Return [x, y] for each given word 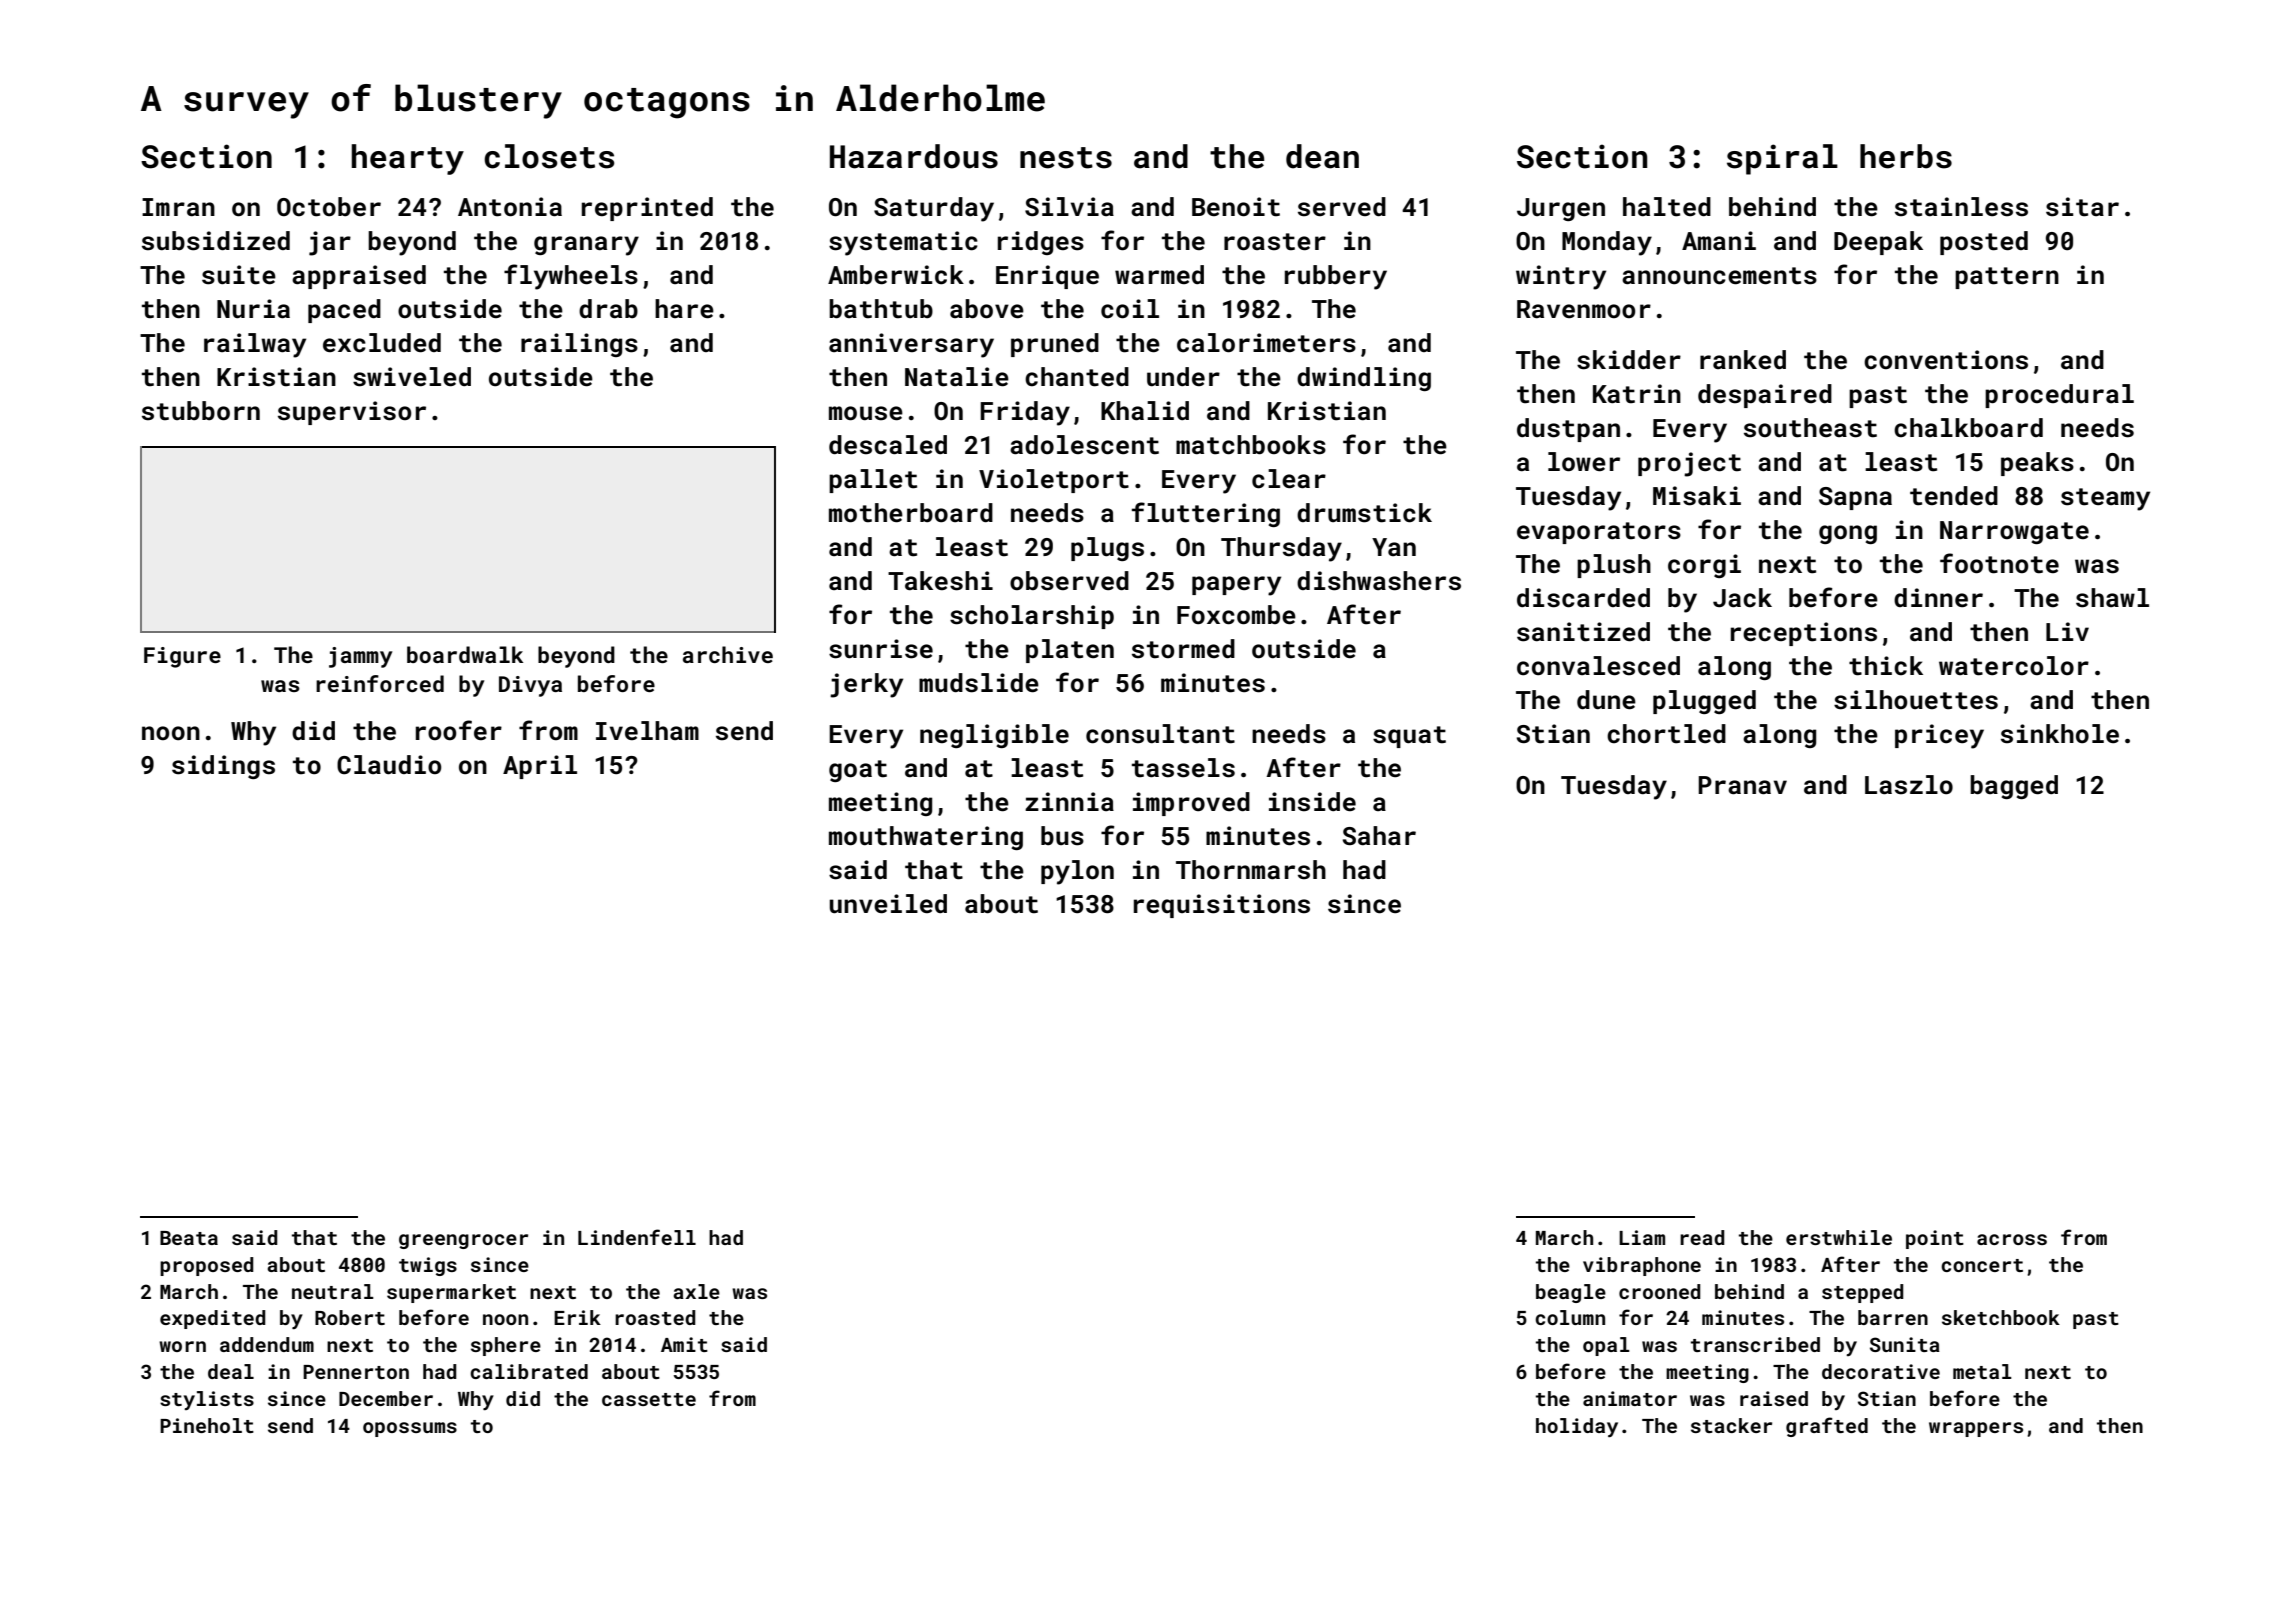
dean [1322, 156]
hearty [408, 159]
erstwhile [1839, 1237]
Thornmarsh [1251, 870]
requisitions [1222, 906]
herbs [1906, 156]
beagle [1571, 1293]
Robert [350, 1317]
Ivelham [647, 730]
